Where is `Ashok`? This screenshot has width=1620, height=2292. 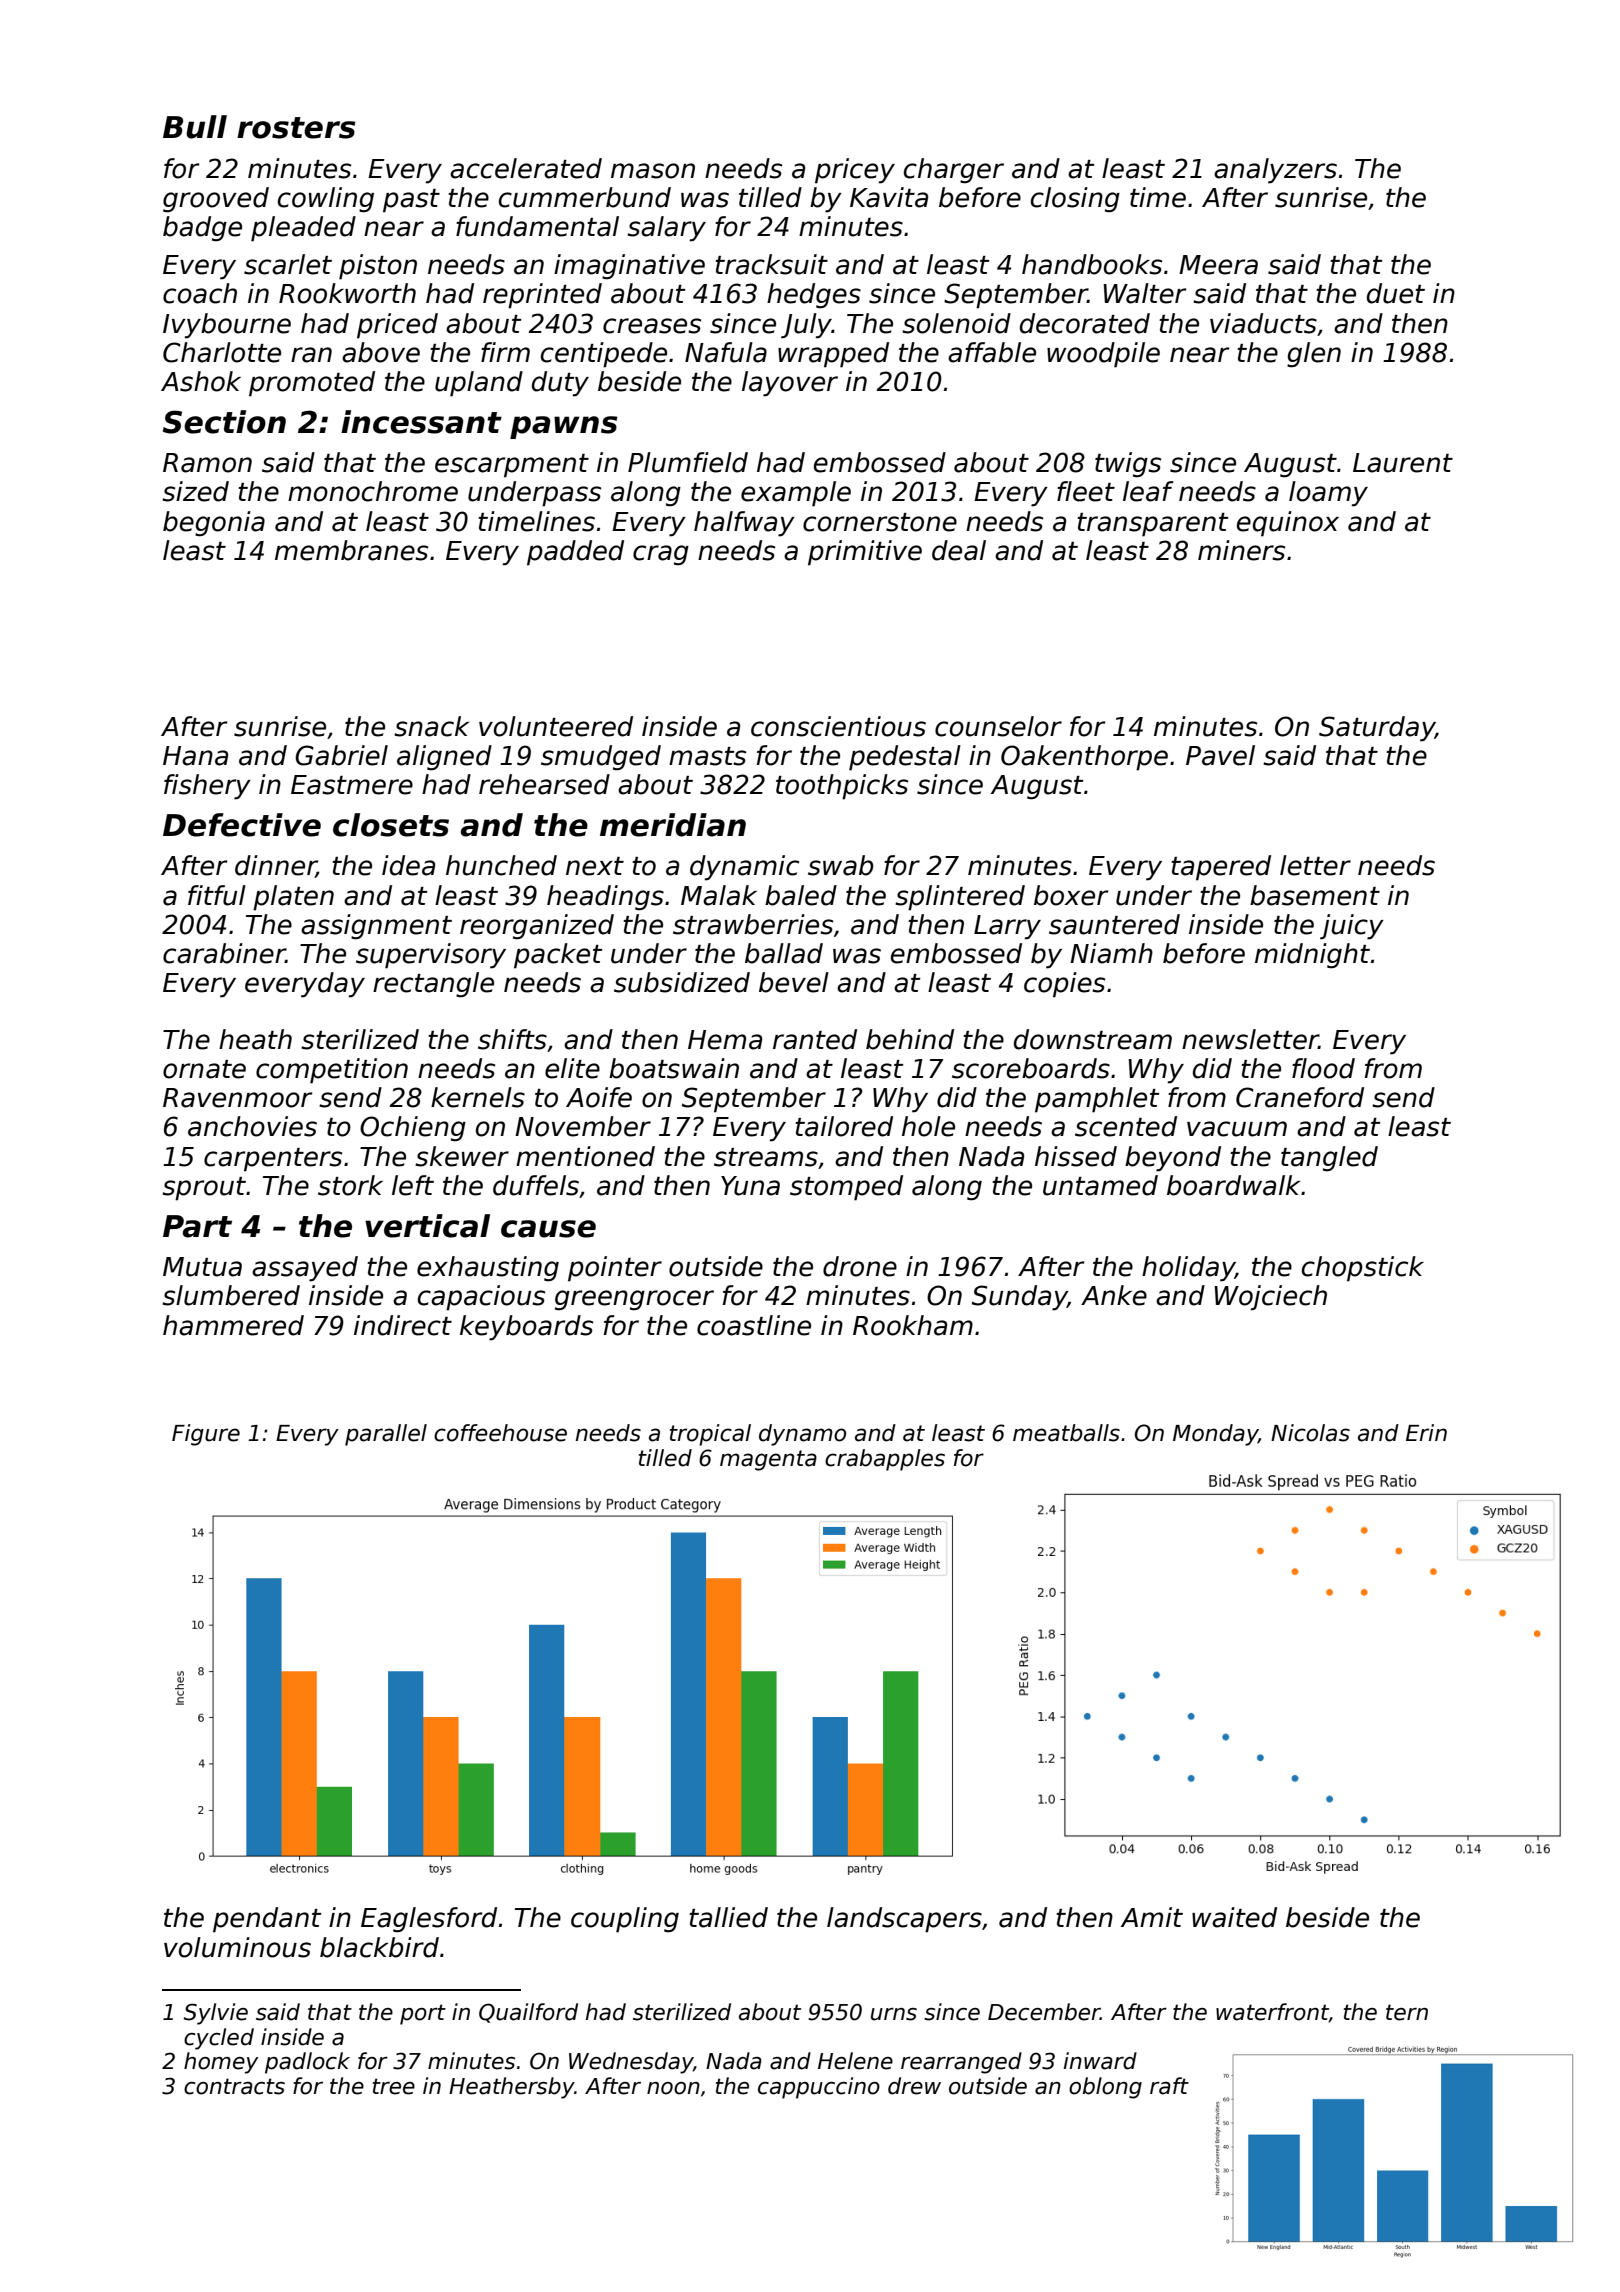
Ashok is located at coordinates (201, 381).
